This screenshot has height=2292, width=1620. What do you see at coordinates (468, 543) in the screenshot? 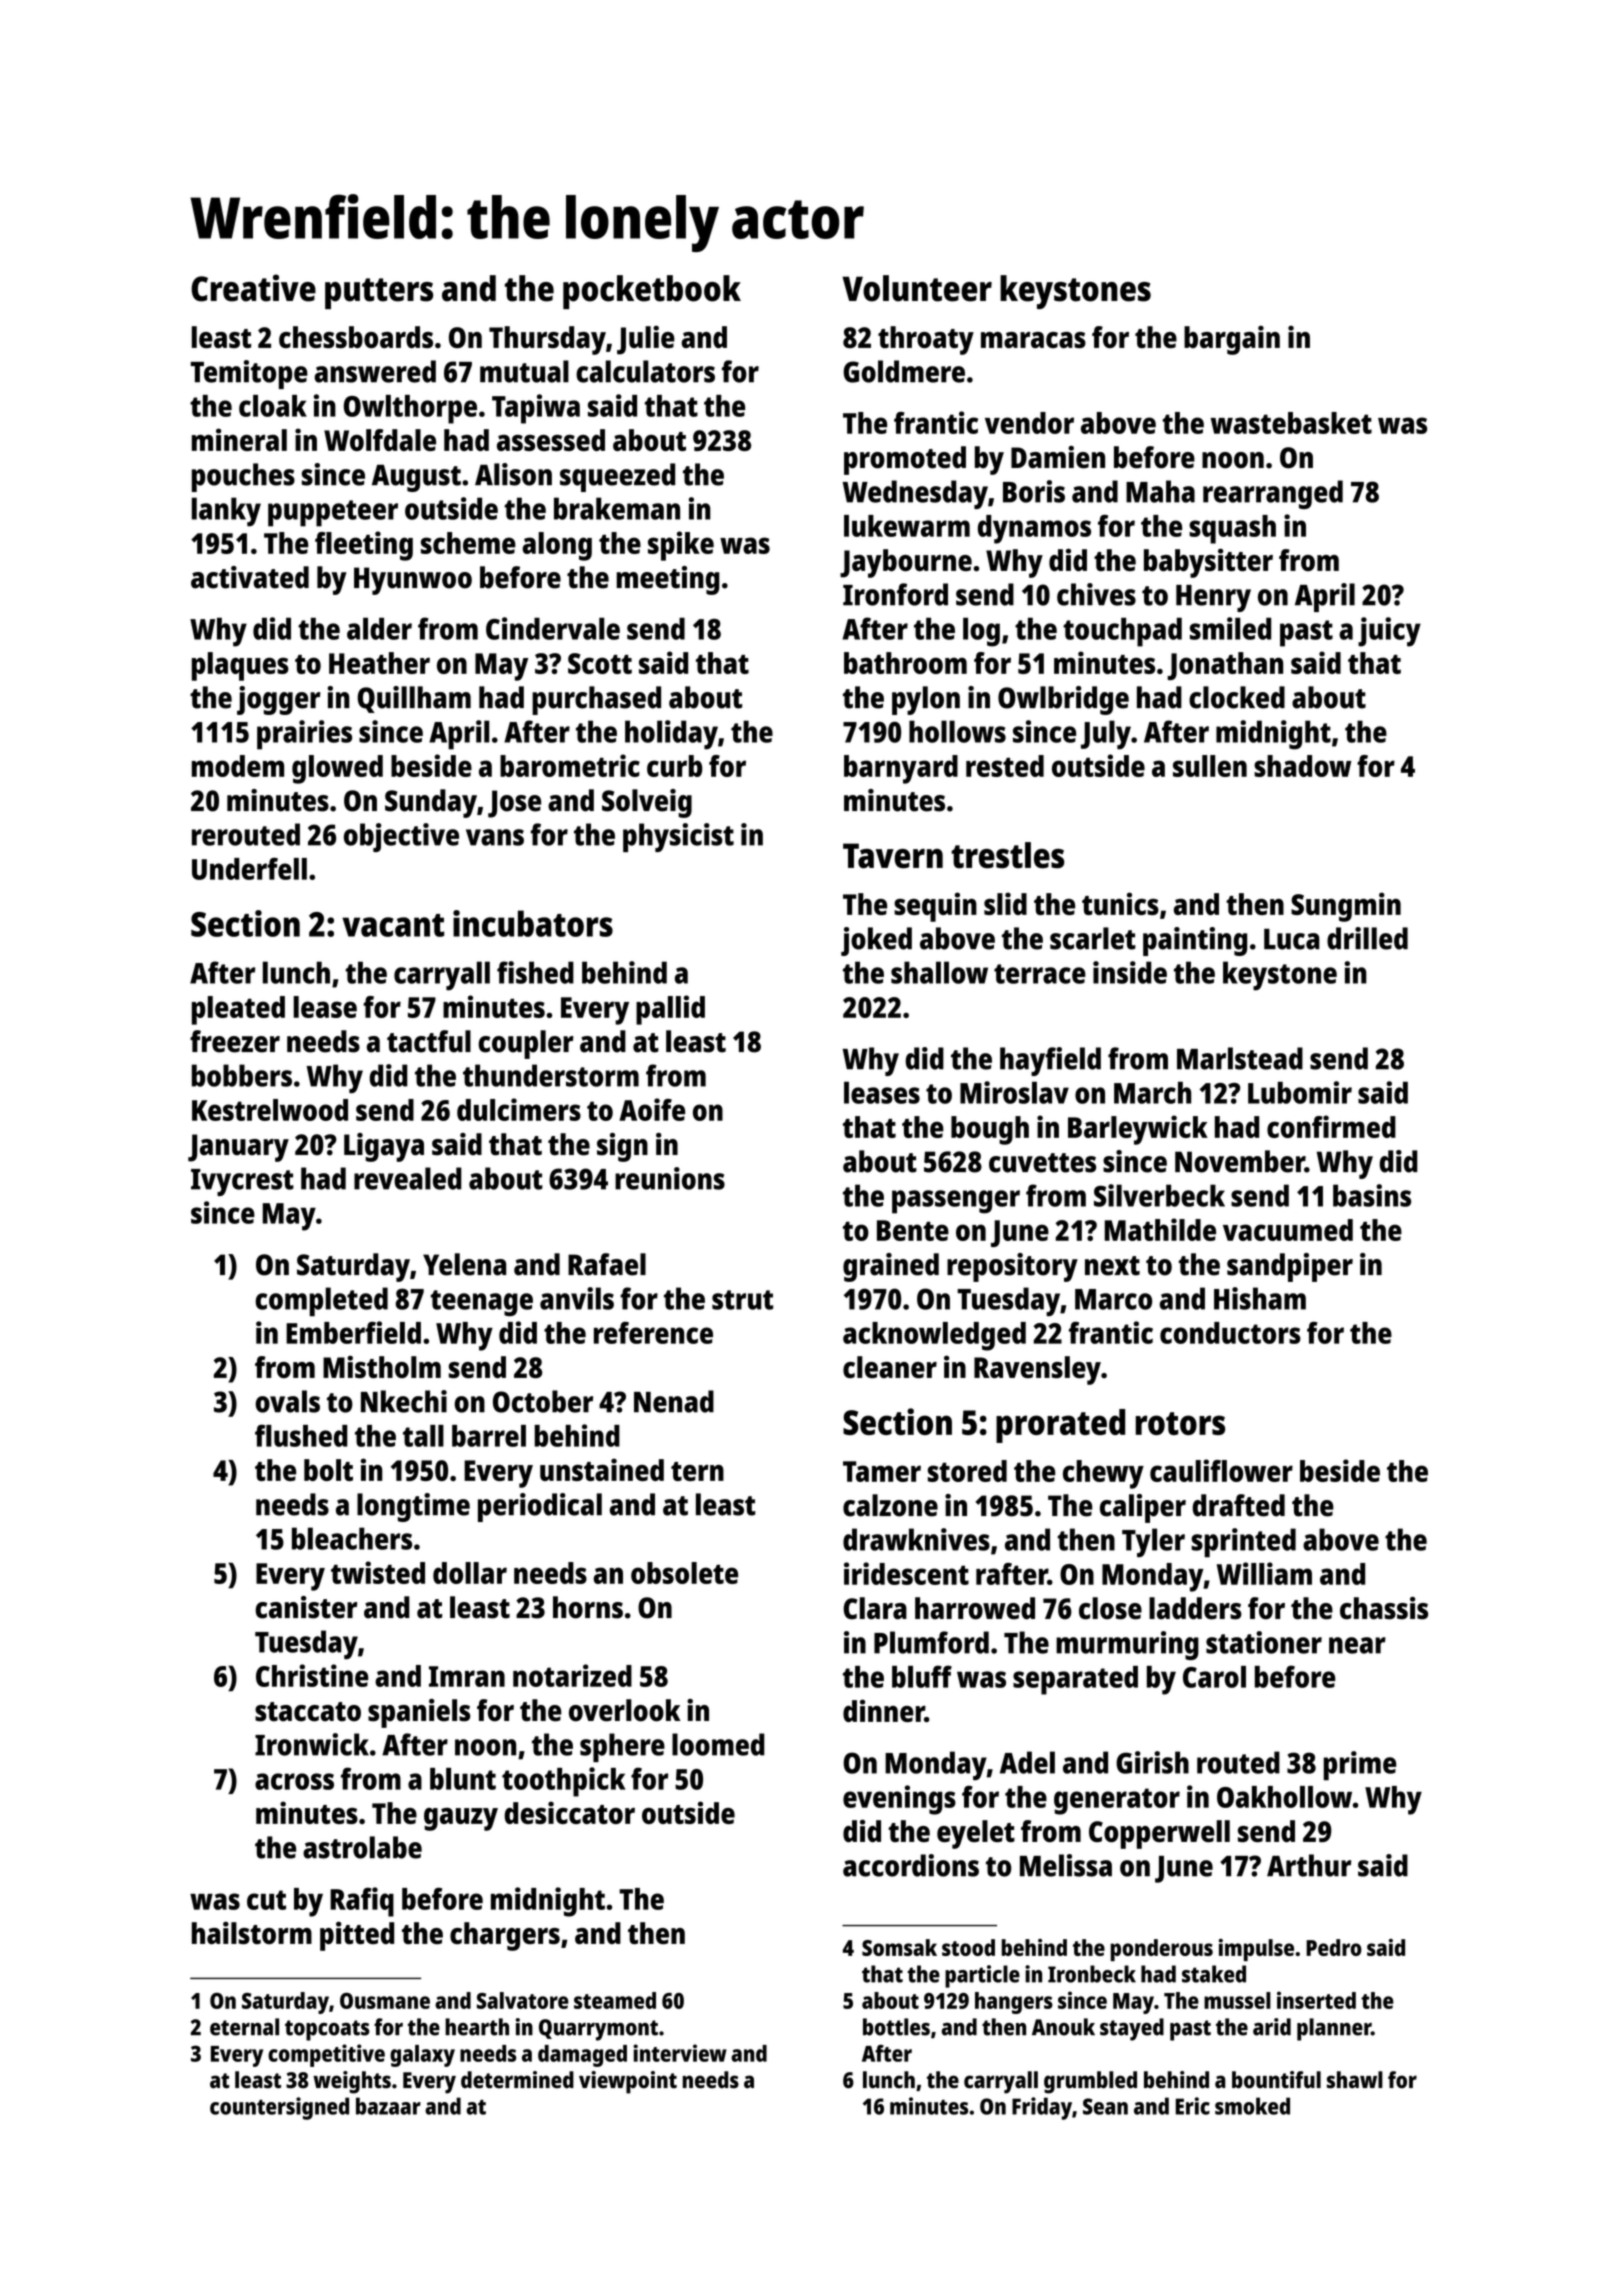
I see `scheme` at bounding box center [468, 543].
